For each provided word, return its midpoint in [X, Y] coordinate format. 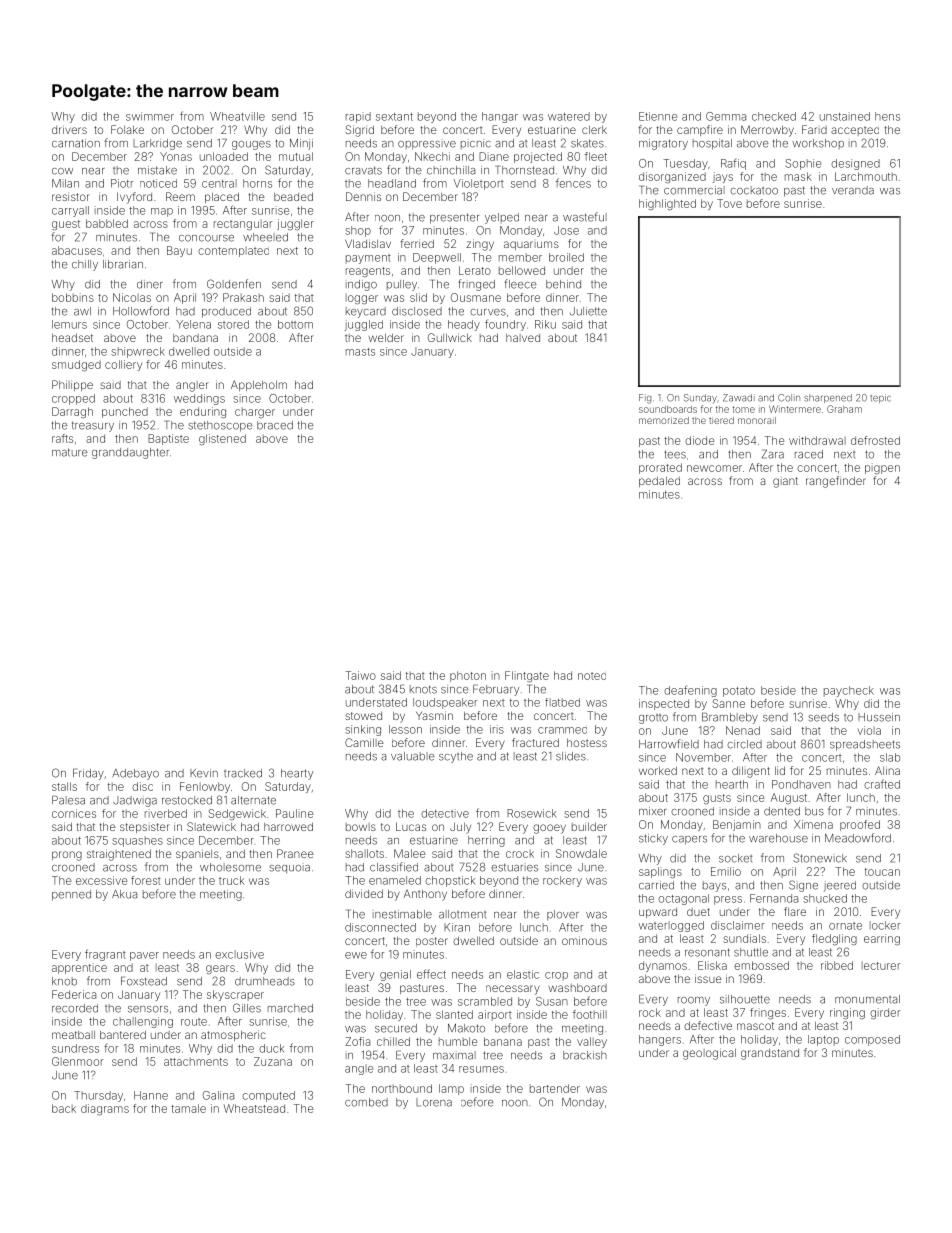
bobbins [73, 297]
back [64, 1108]
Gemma [726, 116]
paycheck [849, 691]
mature [70, 452]
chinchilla [451, 170]
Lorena [434, 1102]
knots [423, 689]
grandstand [770, 1054]
